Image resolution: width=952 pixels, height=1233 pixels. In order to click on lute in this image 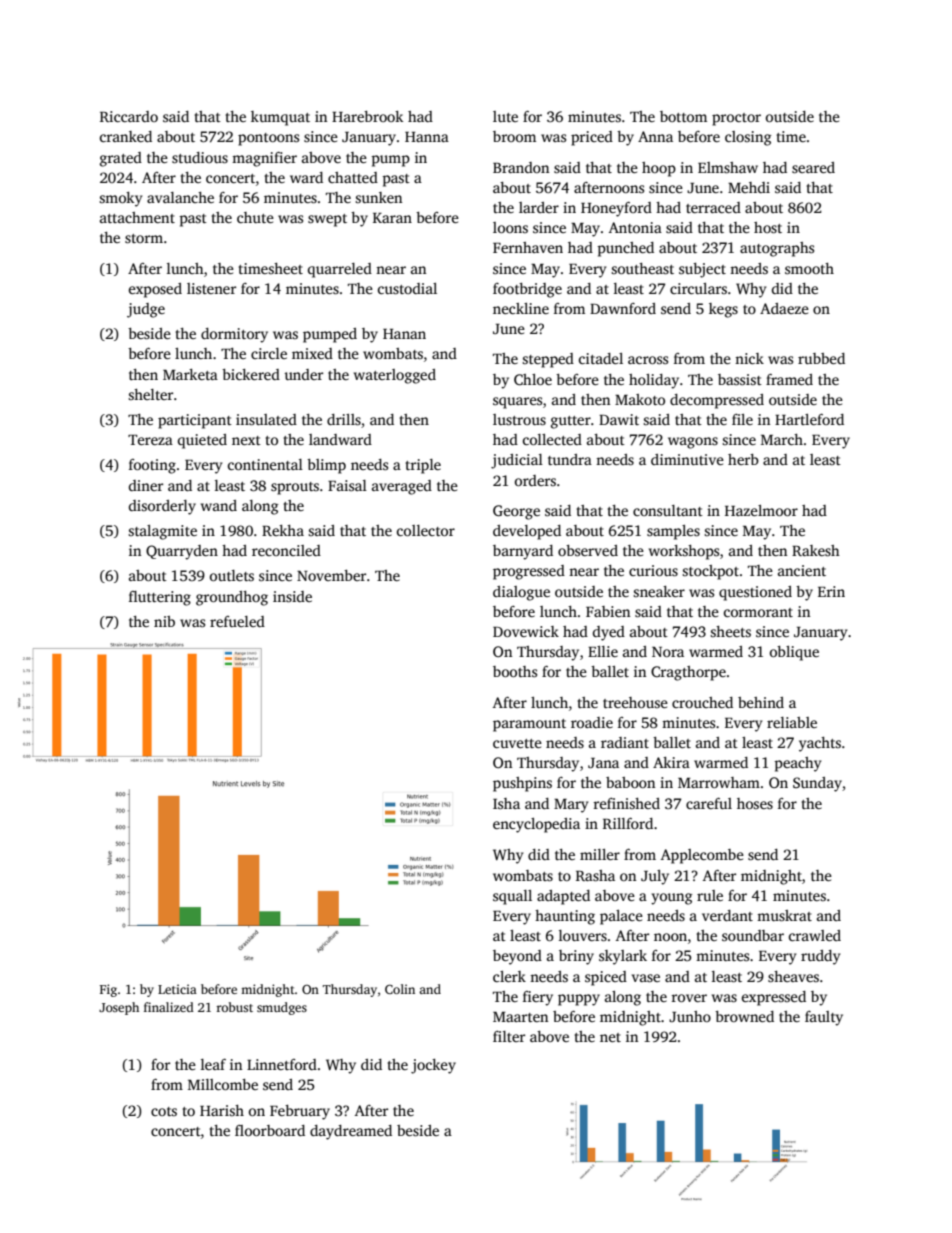, I will do `click(505, 116)`.
